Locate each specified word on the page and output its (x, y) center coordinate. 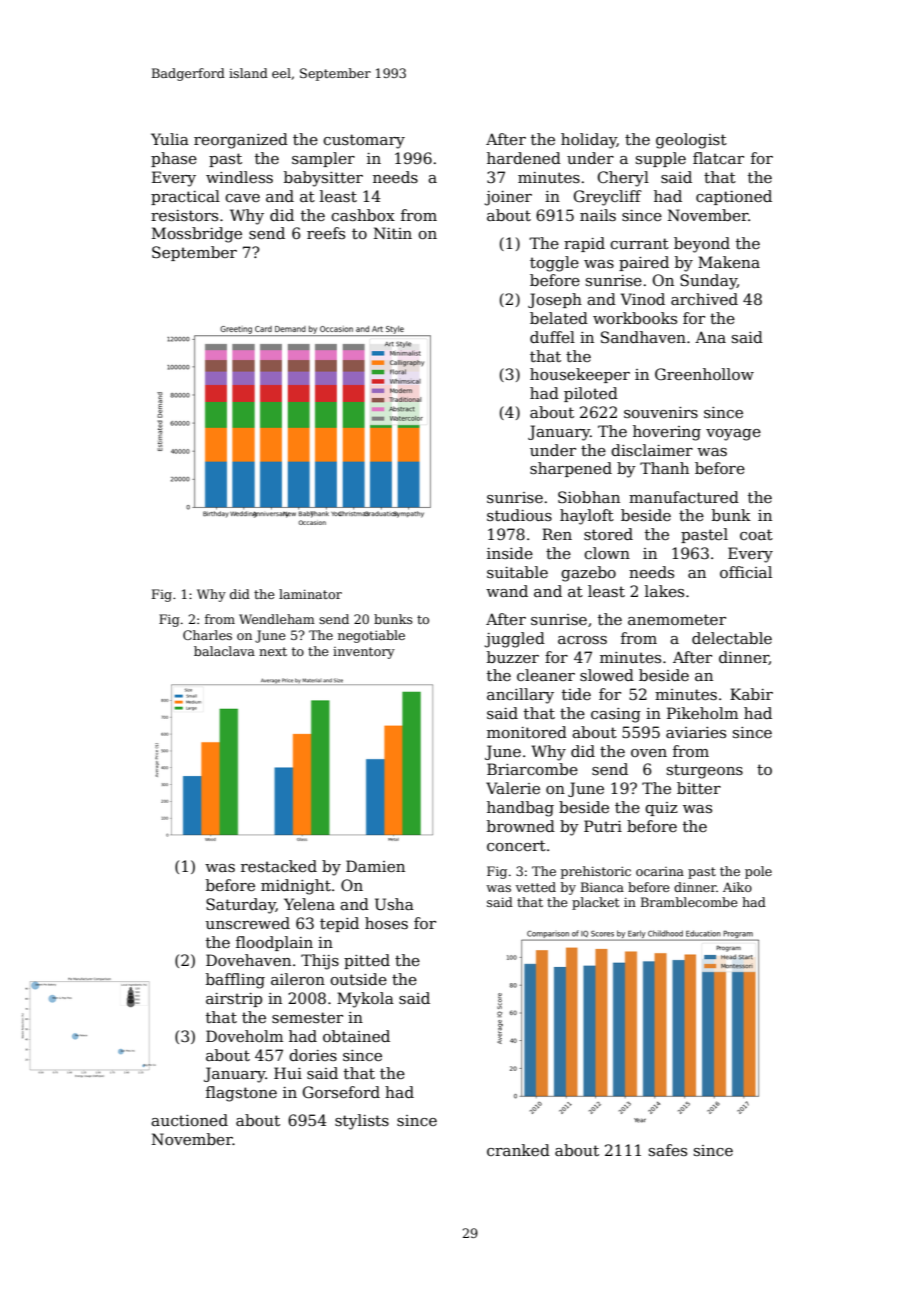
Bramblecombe (689, 902)
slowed (607, 675)
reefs (326, 233)
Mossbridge (197, 235)
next (273, 651)
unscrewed (248, 923)
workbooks (635, 318)
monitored (527, 732)
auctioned (189, 1120)
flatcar (718, 158)
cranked (518, 1150)
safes (668, 1150)
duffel (552, 337)
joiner (508, 198)
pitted (367, 961)
